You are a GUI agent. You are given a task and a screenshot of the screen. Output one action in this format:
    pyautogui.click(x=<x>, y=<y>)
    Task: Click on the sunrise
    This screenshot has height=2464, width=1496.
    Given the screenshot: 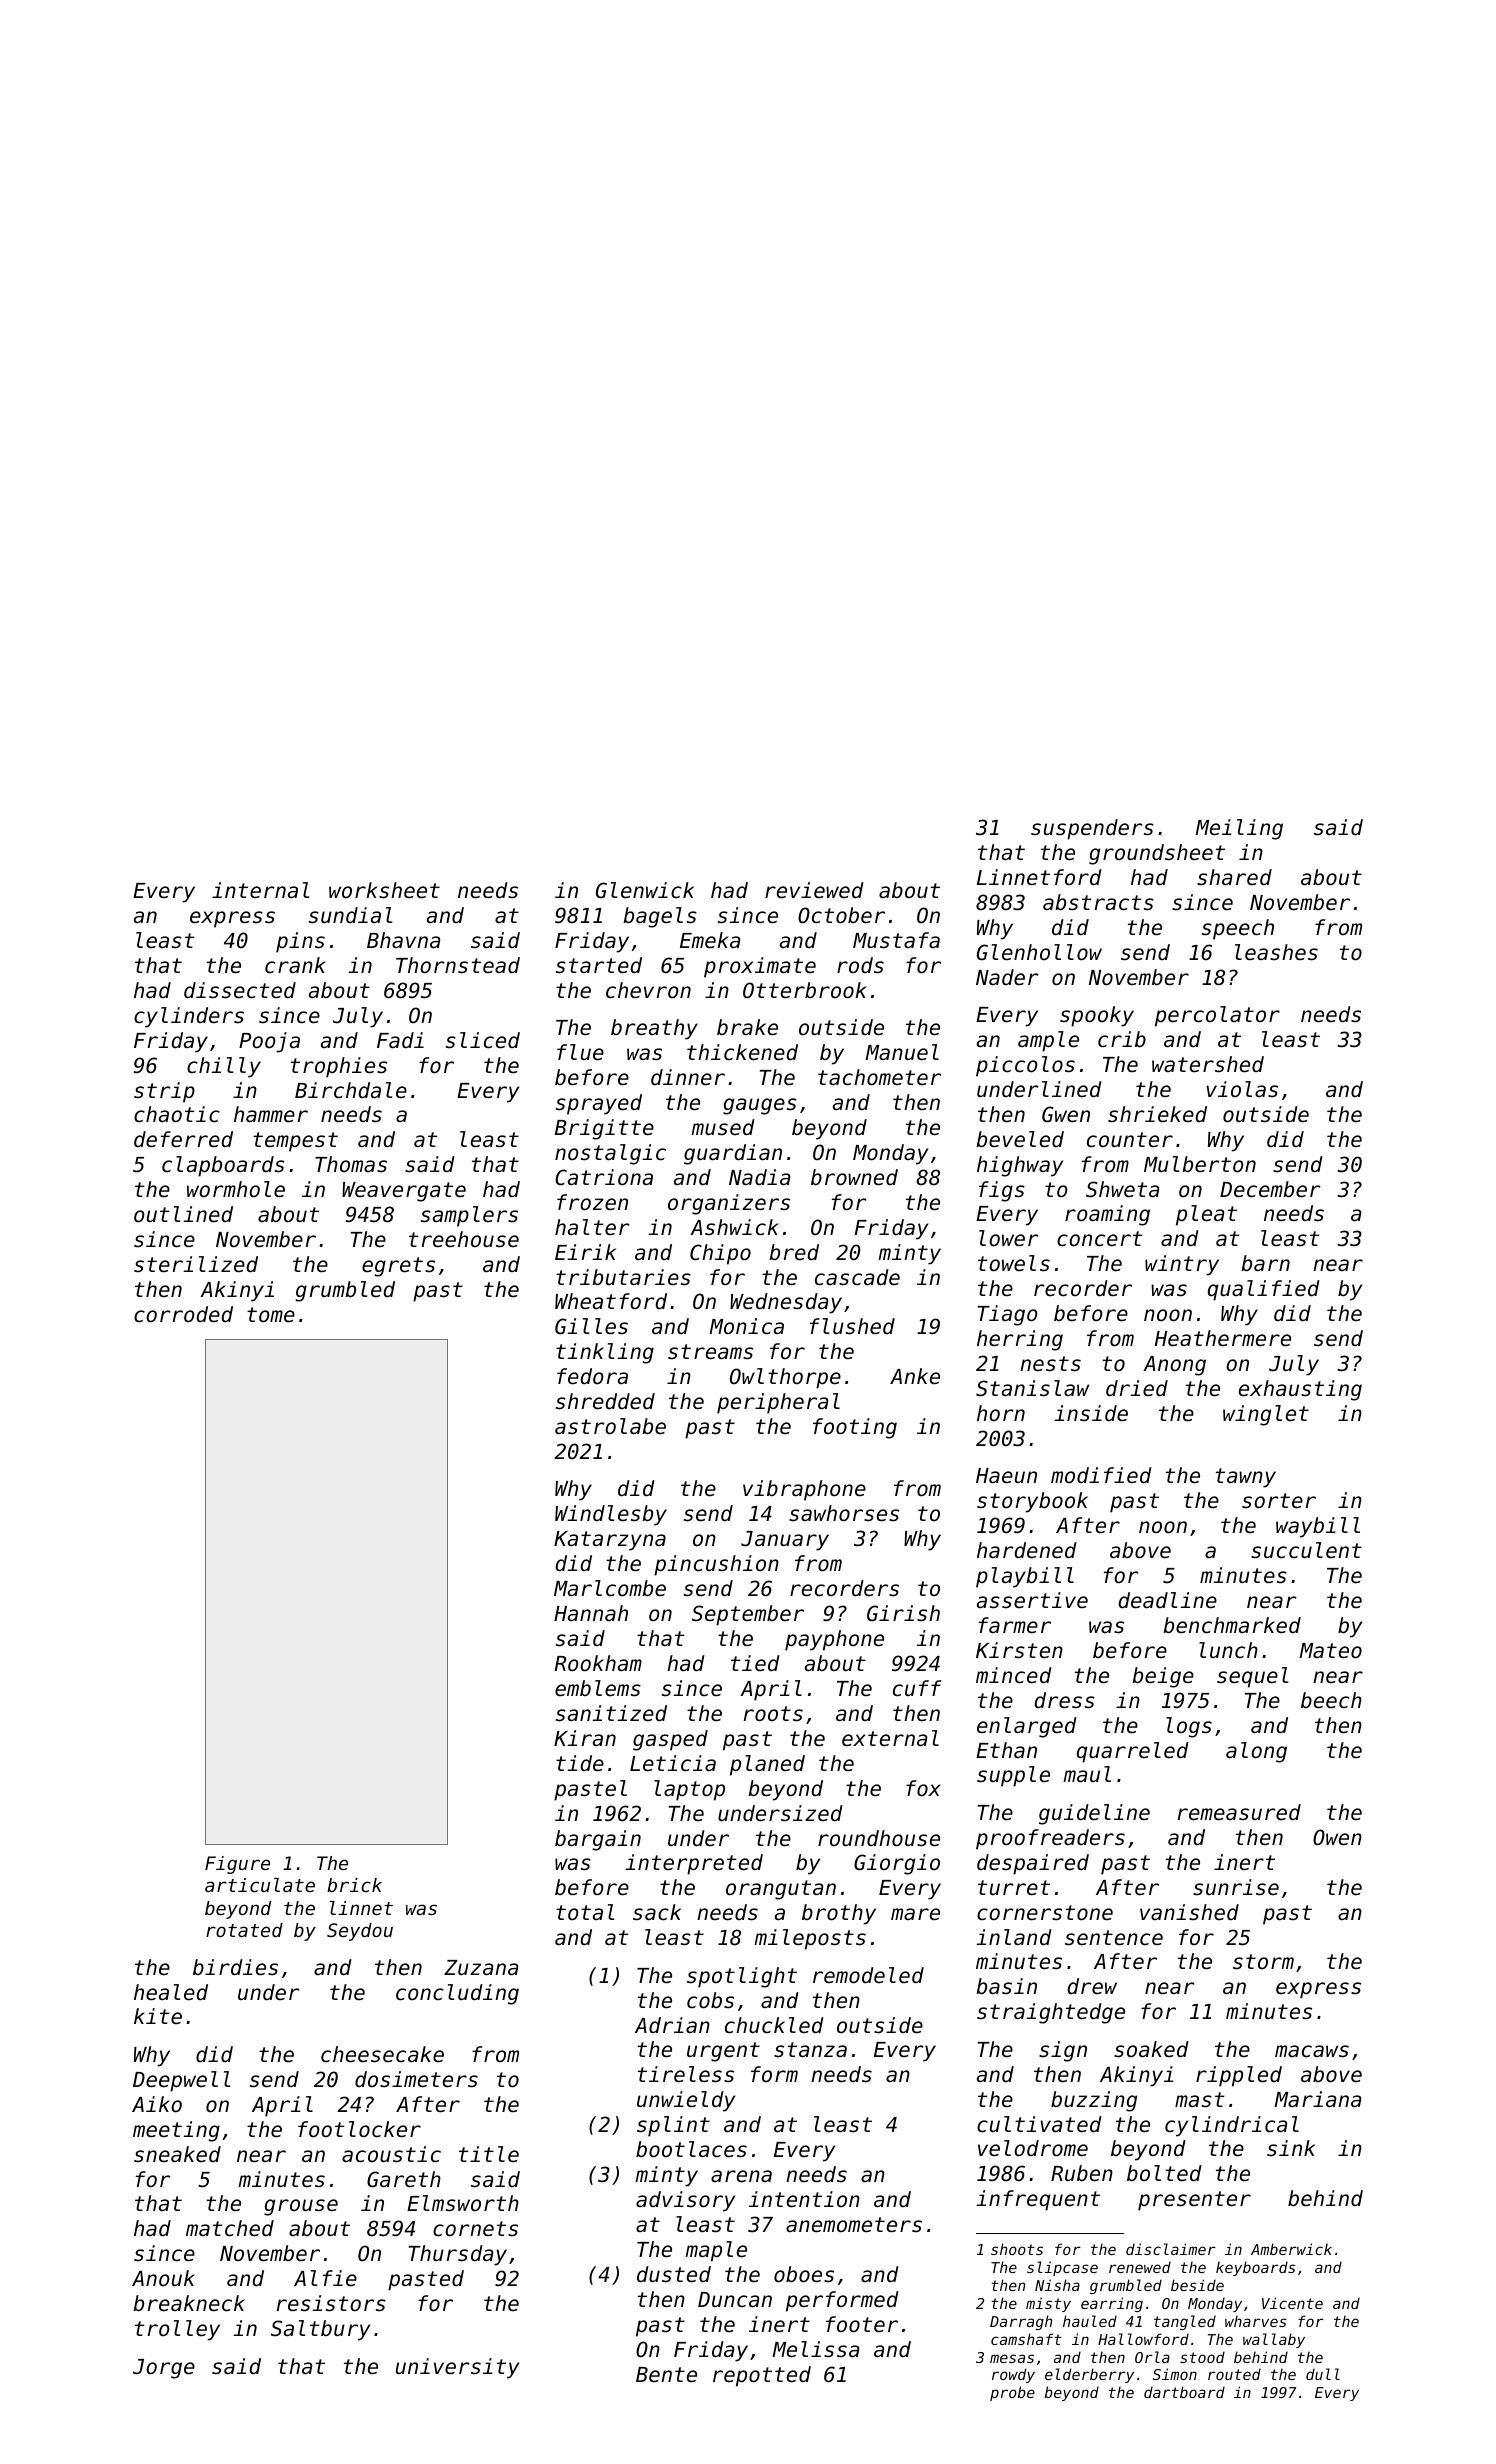 What is the action you would take?
    pyautogui.click(x=1236, y=1887)
